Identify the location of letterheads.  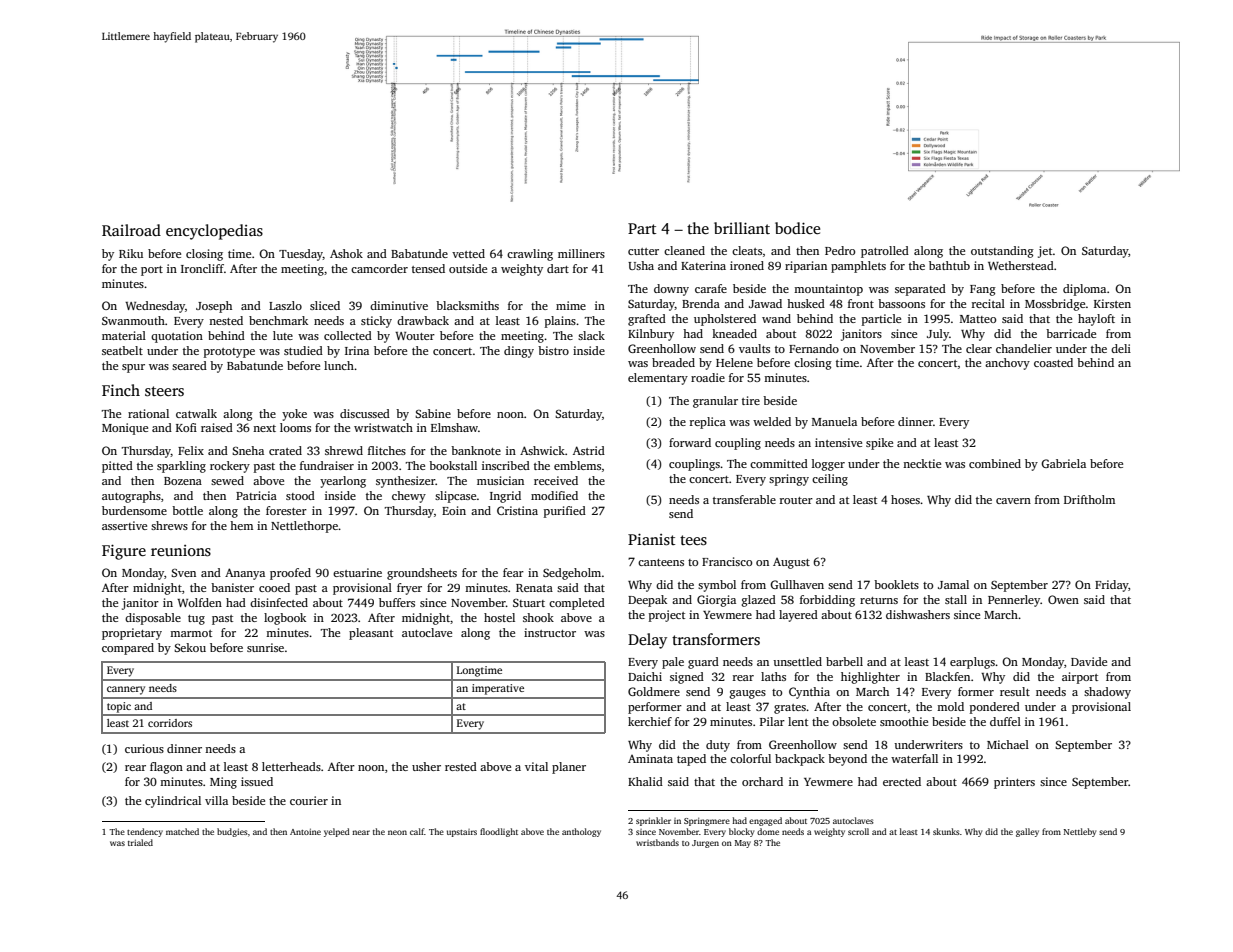
(291, 766).
